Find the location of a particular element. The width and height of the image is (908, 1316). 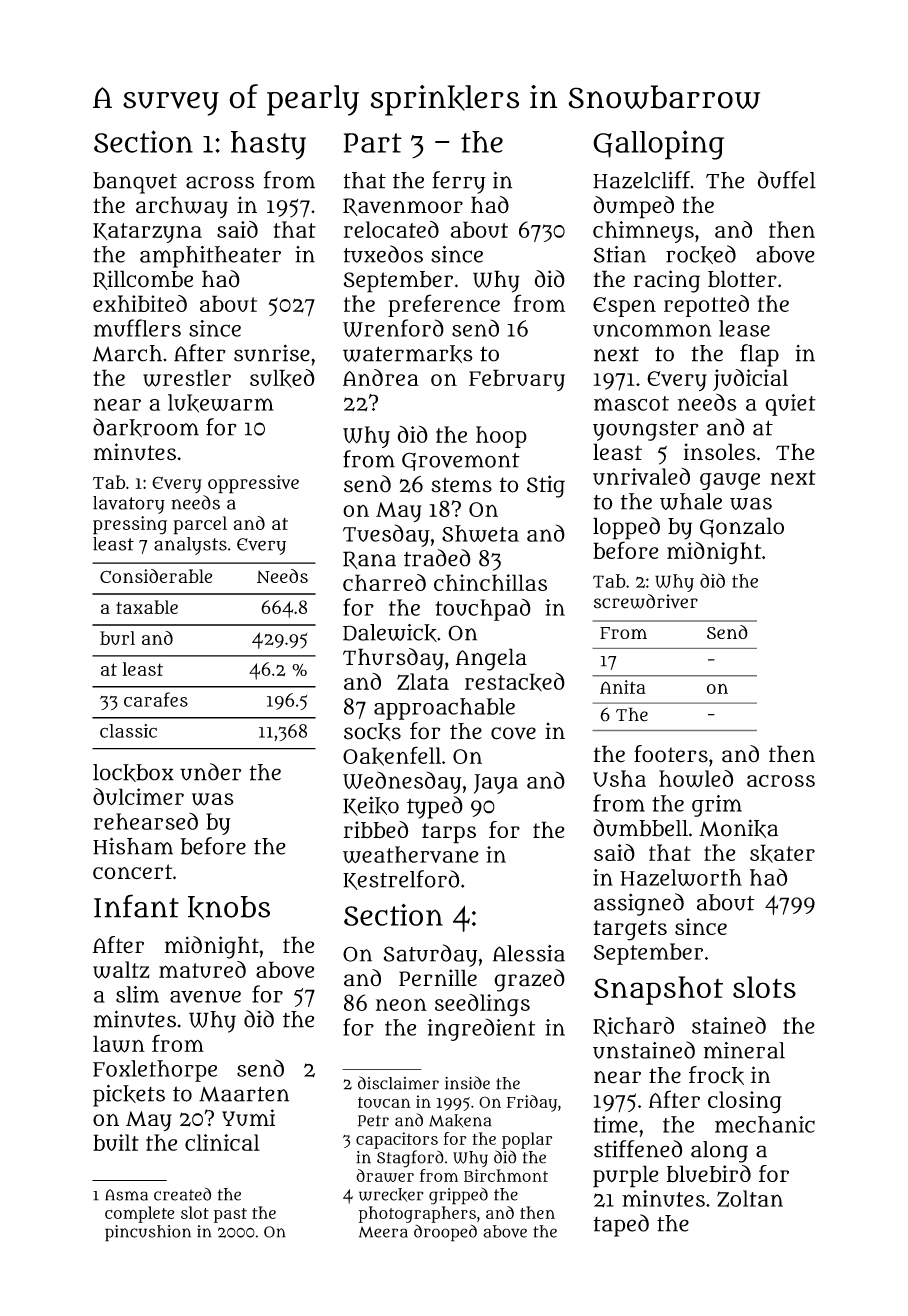

purple is located at coordinates (625, 1176).
